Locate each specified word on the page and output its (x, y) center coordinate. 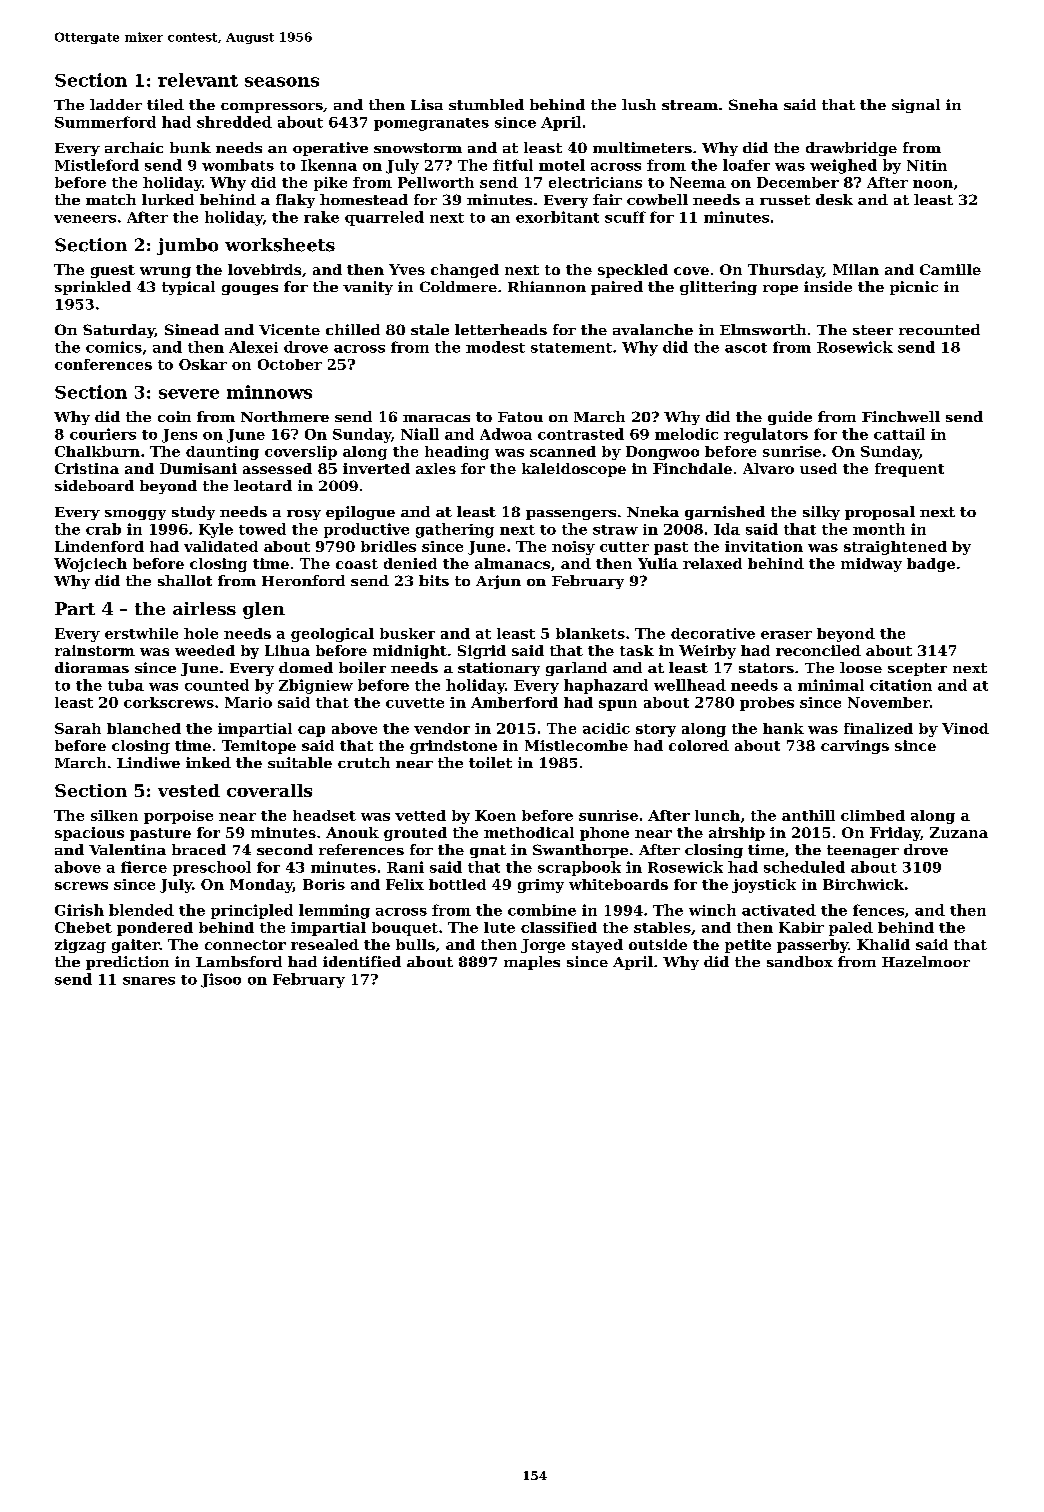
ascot (746, 348)
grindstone (453, 747)
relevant (198, 80)
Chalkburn (97, 451)
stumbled (486, 104)
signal (916, 106)
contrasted (581, 434)
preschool (212, 868)
